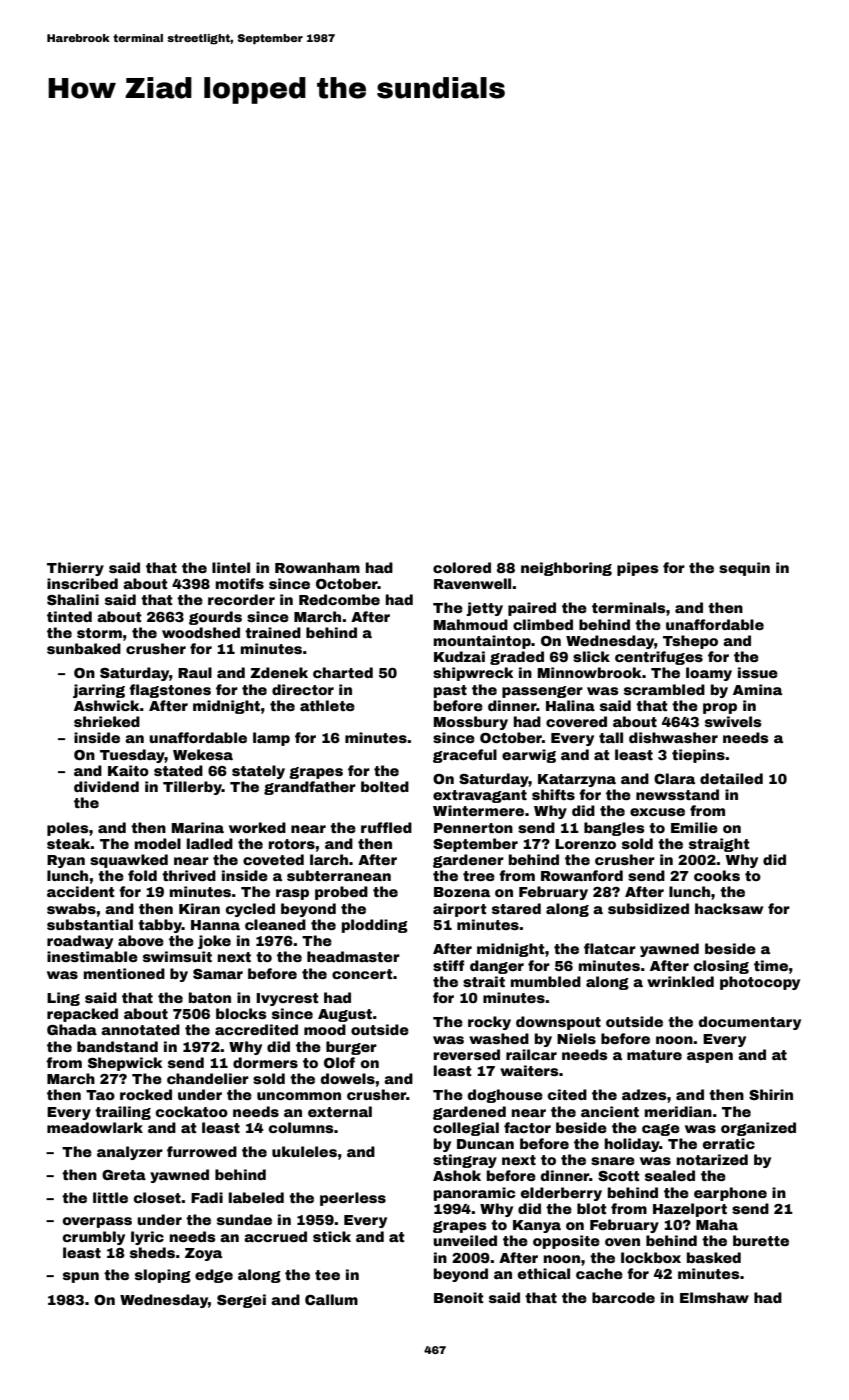 This image has width=849, height=1400. What do you see at coordinates (654, 1055) in the image?
I see `mature` at bounding box center [654, 1055].
